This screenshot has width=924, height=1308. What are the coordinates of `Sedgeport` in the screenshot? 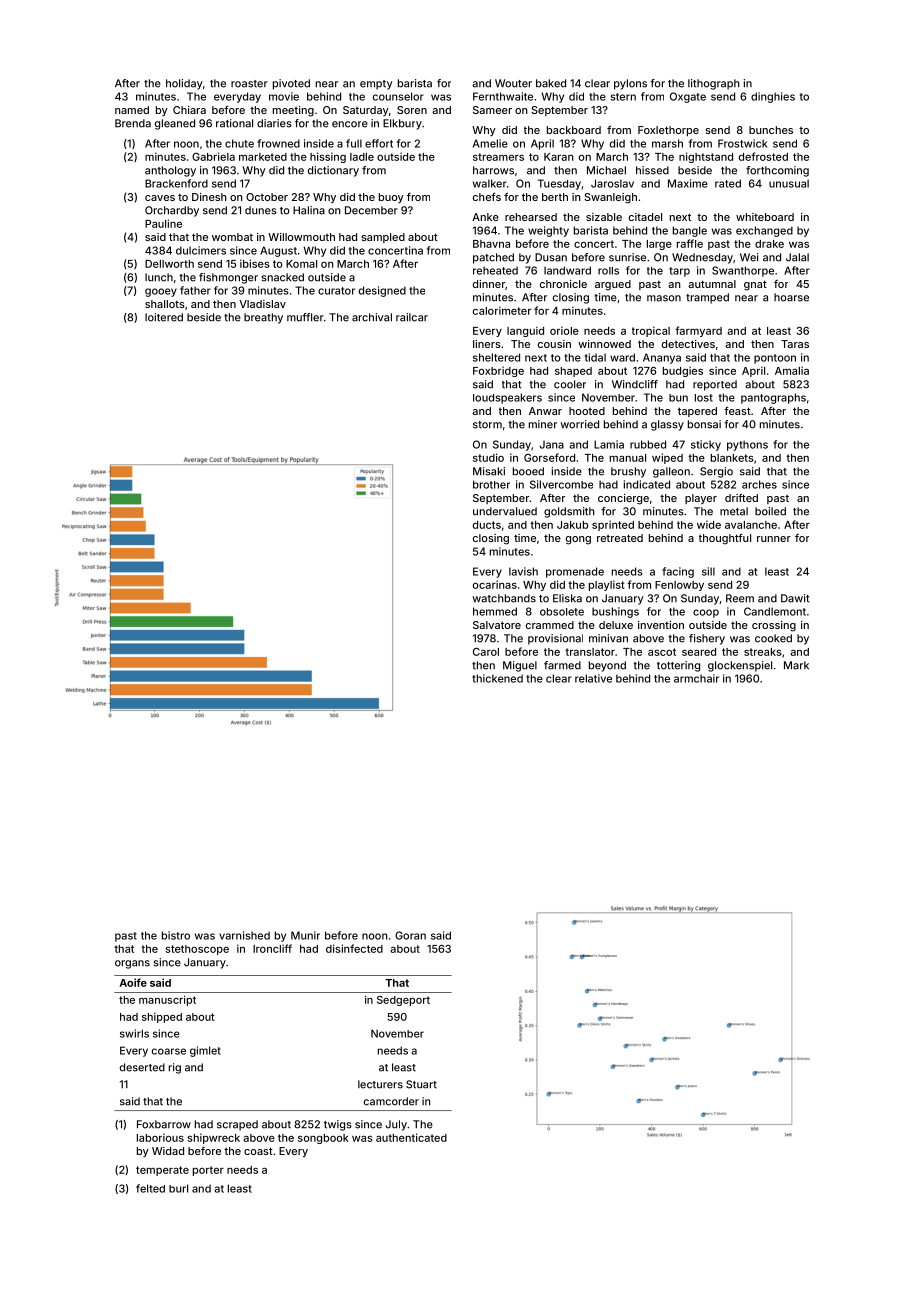 It's located at (403, 1001).
